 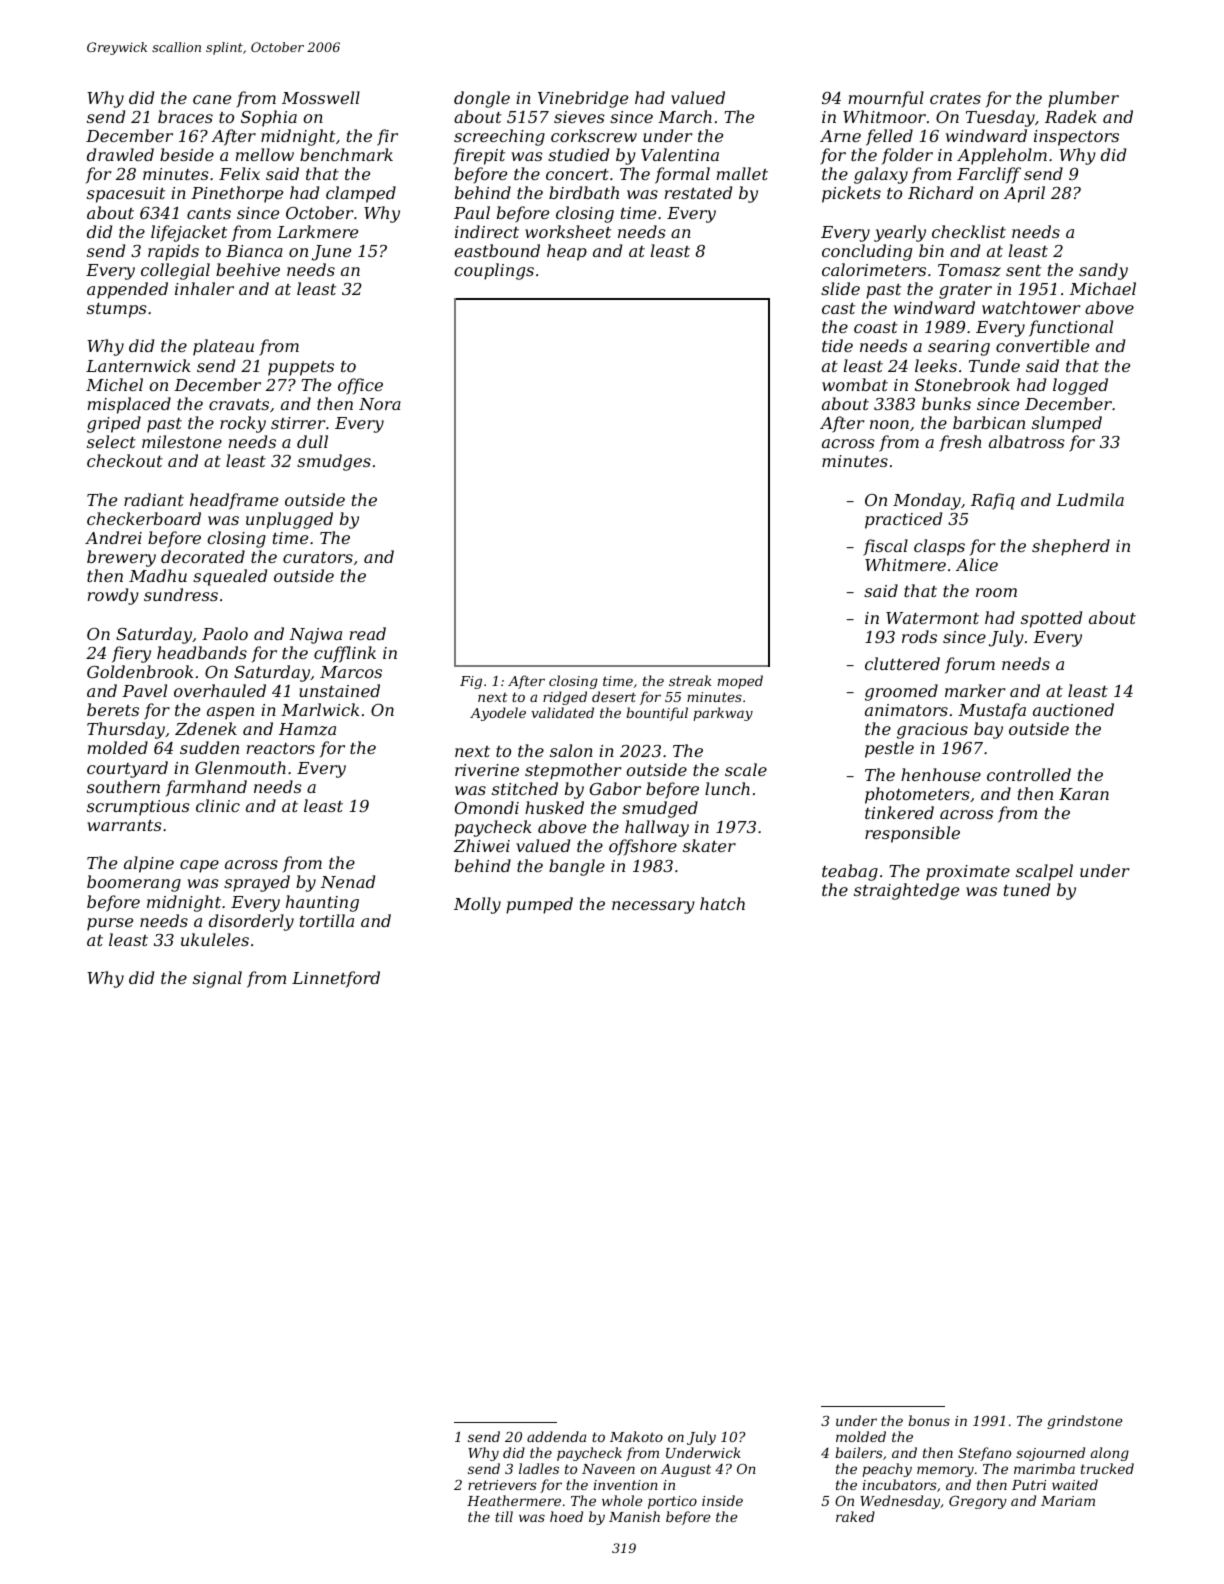 What do you see at coordinates (902, 663) in the screenshot?
I see `cluttered` at bounding box center [902, 663].
